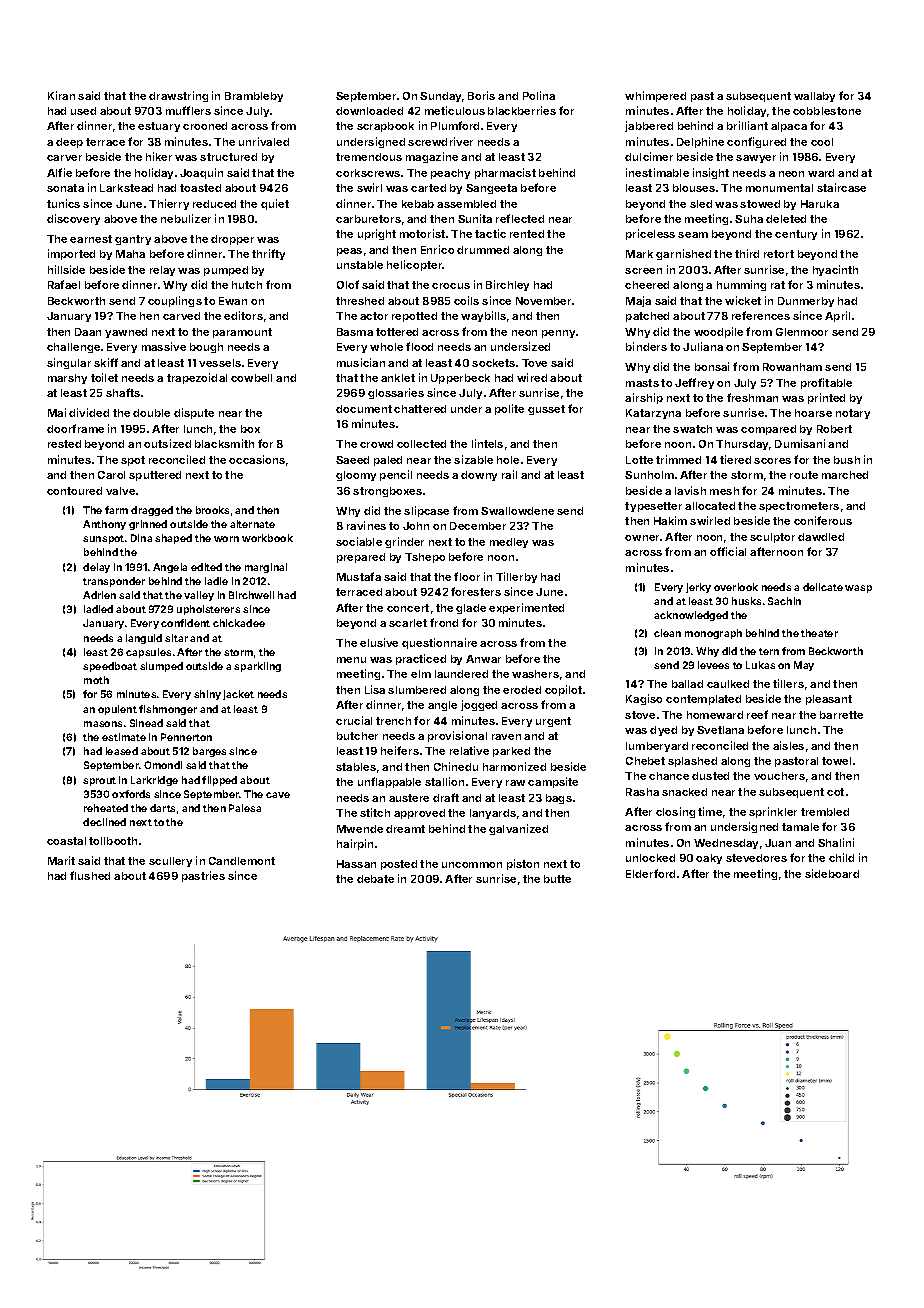  I want to click on reheated, so click(106, 808).
